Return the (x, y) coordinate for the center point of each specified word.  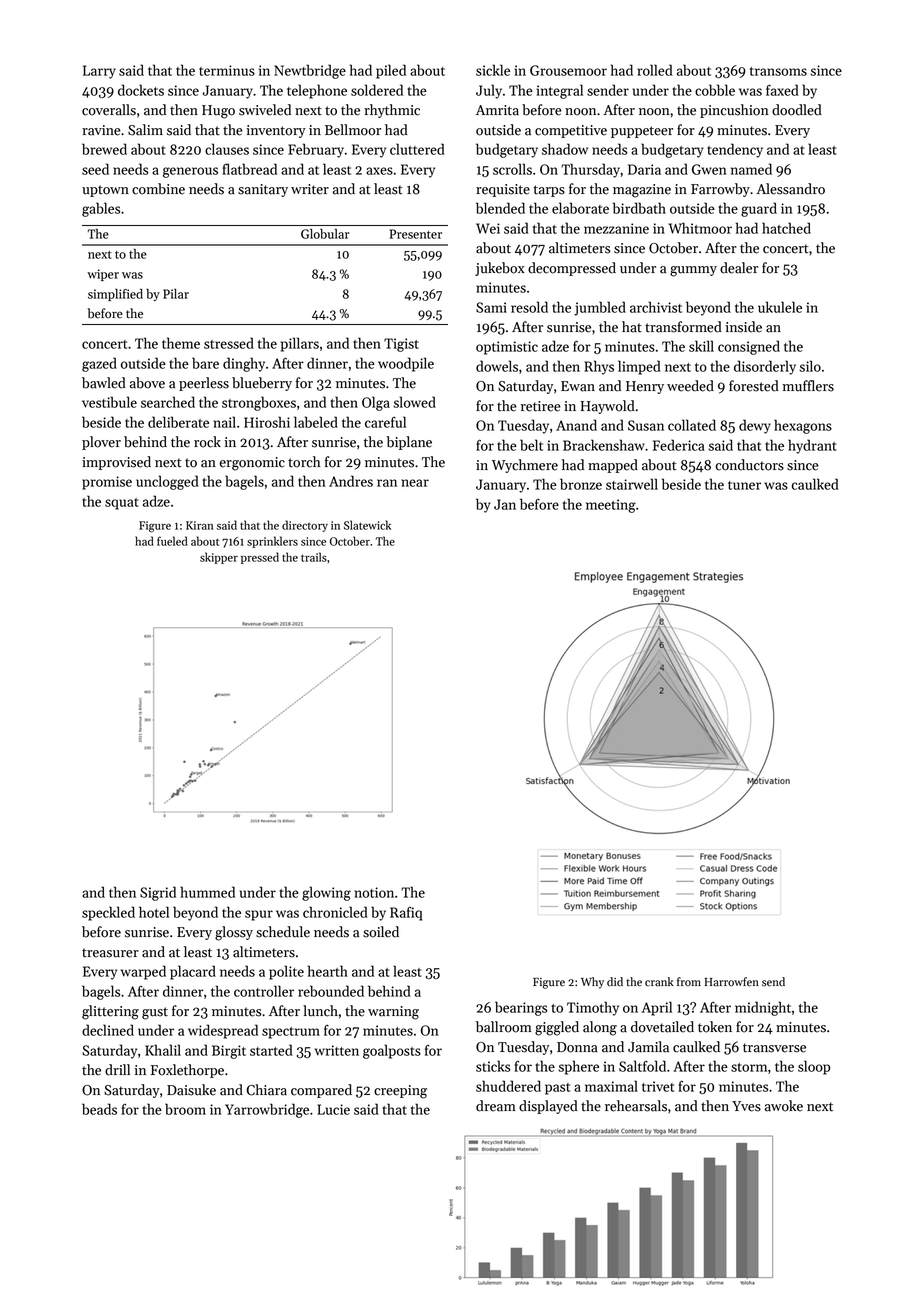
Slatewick (367, 525)
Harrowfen (731, 982)
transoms (778, 71)
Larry (99, 72)
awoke (784, 1106)
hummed (207, 892)
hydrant (812, 446)
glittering (110, 1012)
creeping (400, 1092)
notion (374, 892)
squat (122, 504)
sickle (493, 70)
